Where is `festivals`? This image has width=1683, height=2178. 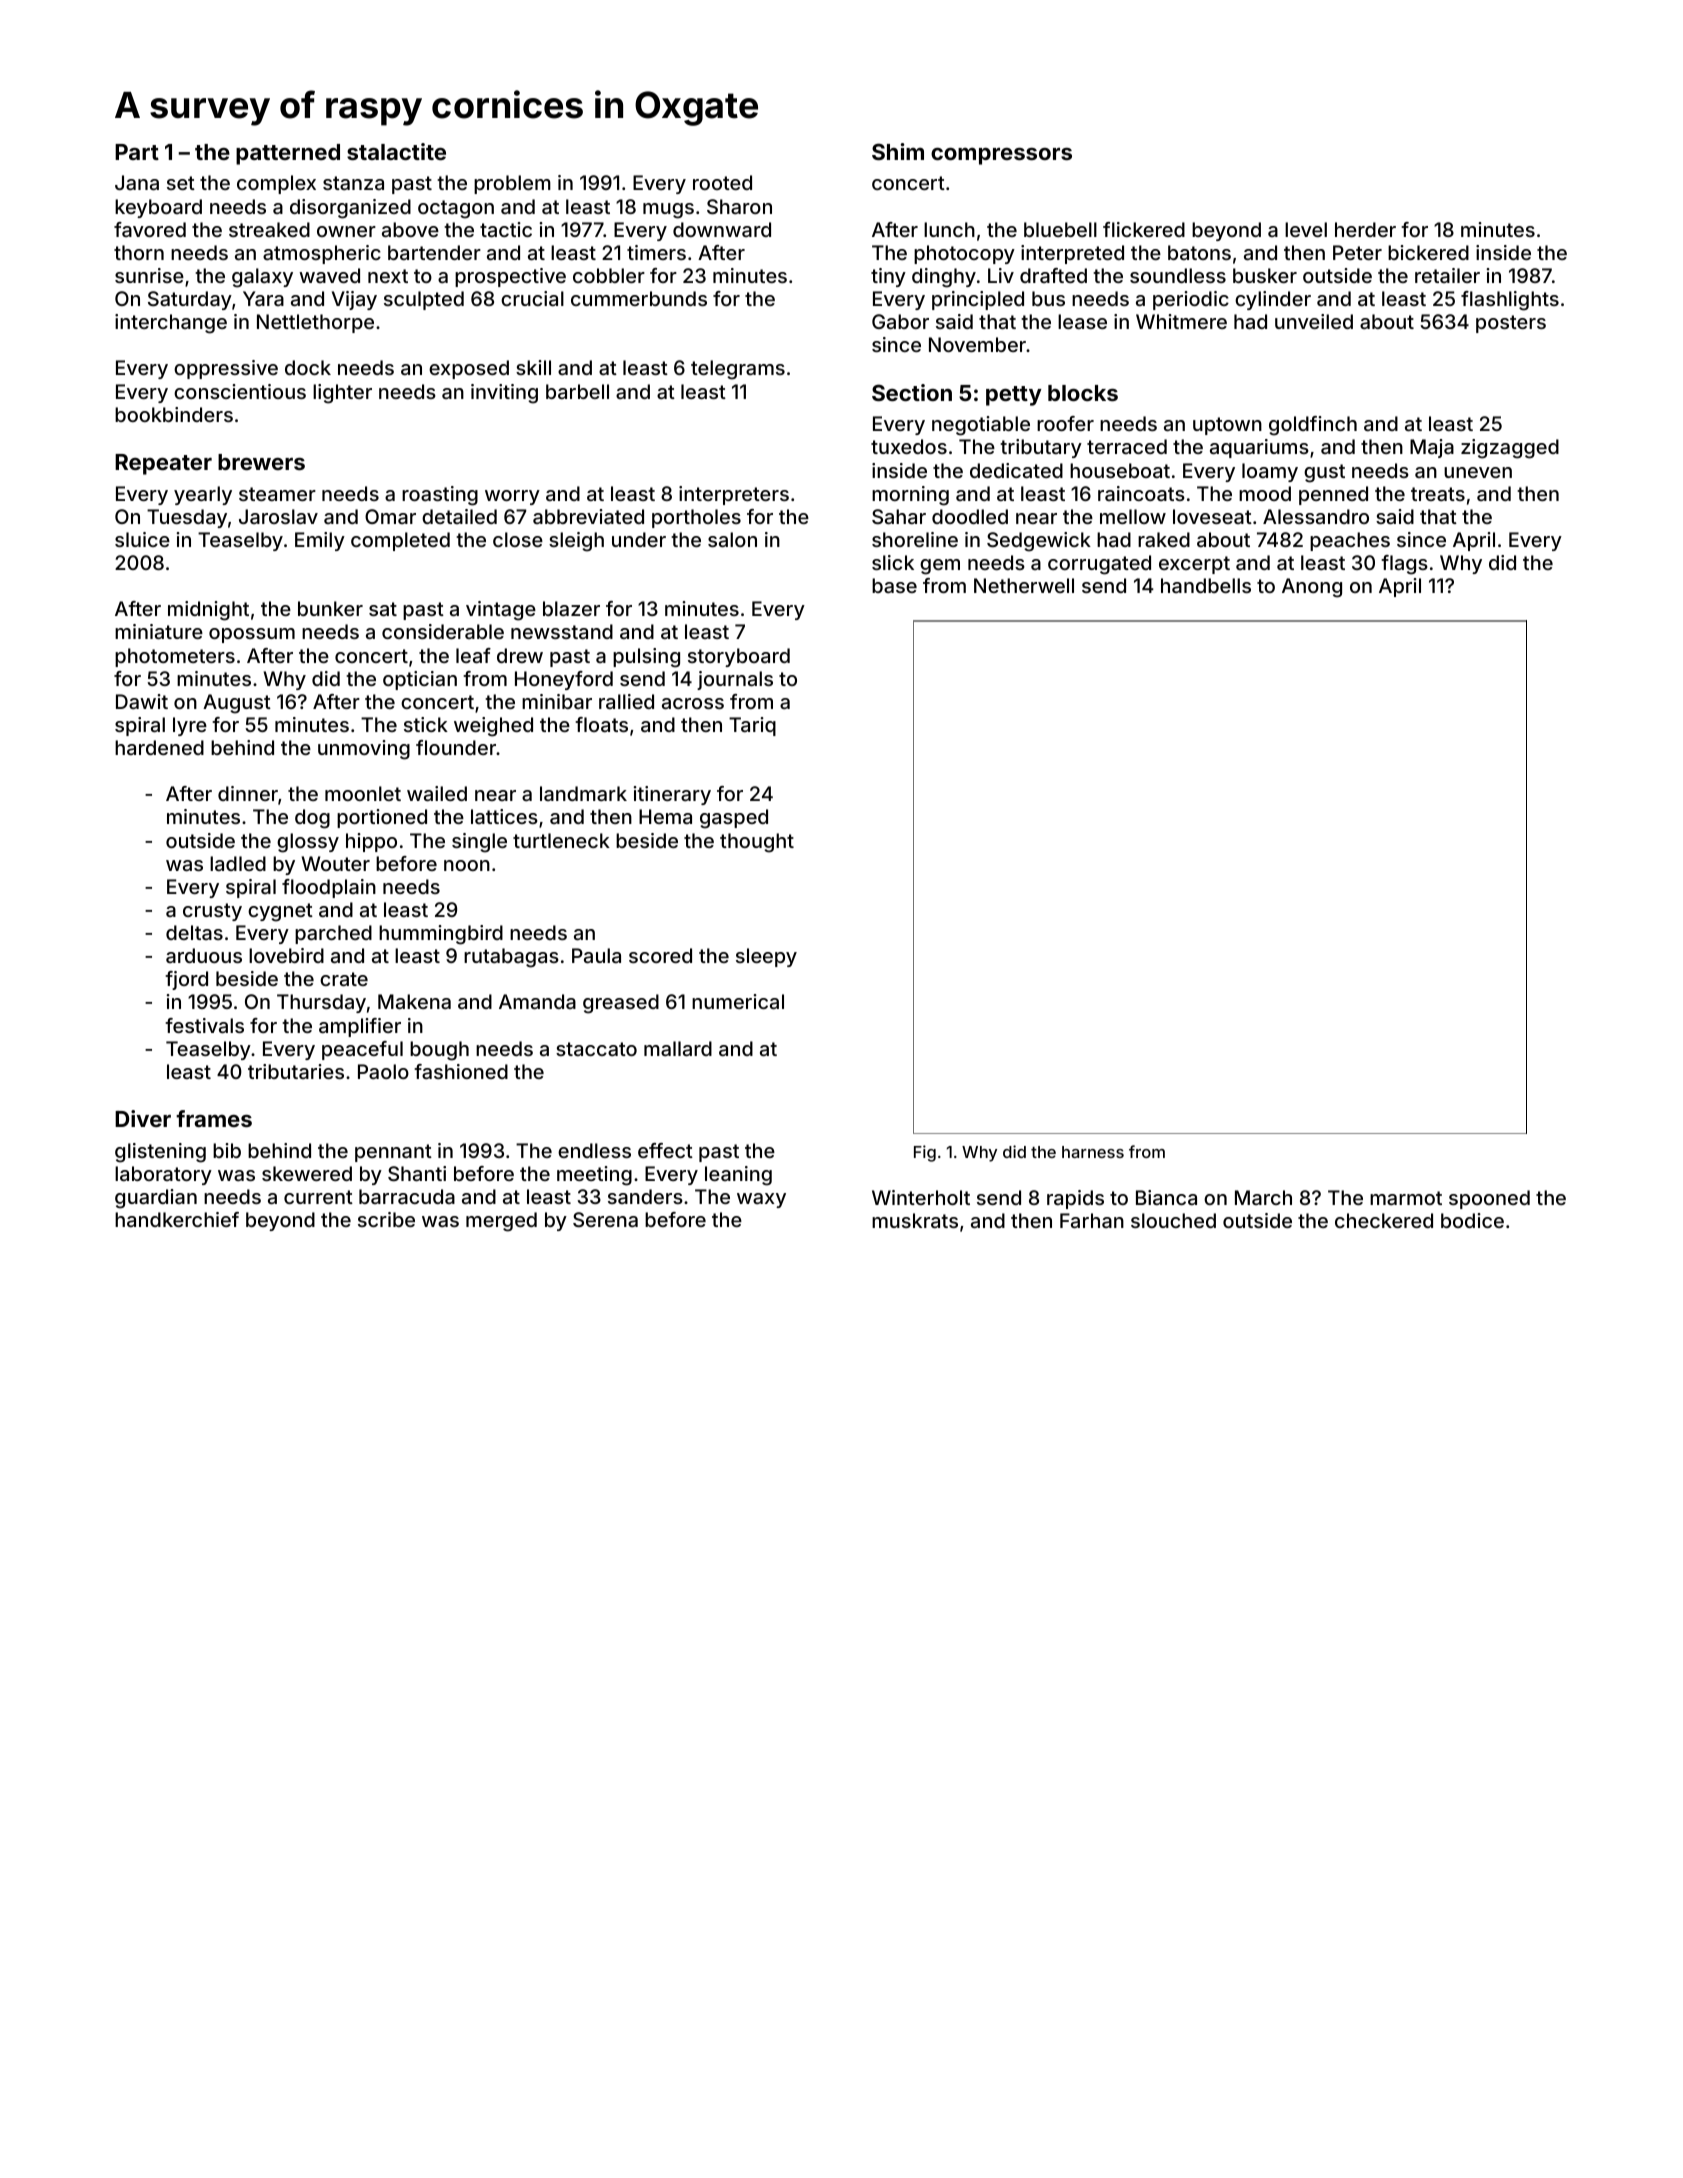
festivals is located at coordinates (204, 1025).
